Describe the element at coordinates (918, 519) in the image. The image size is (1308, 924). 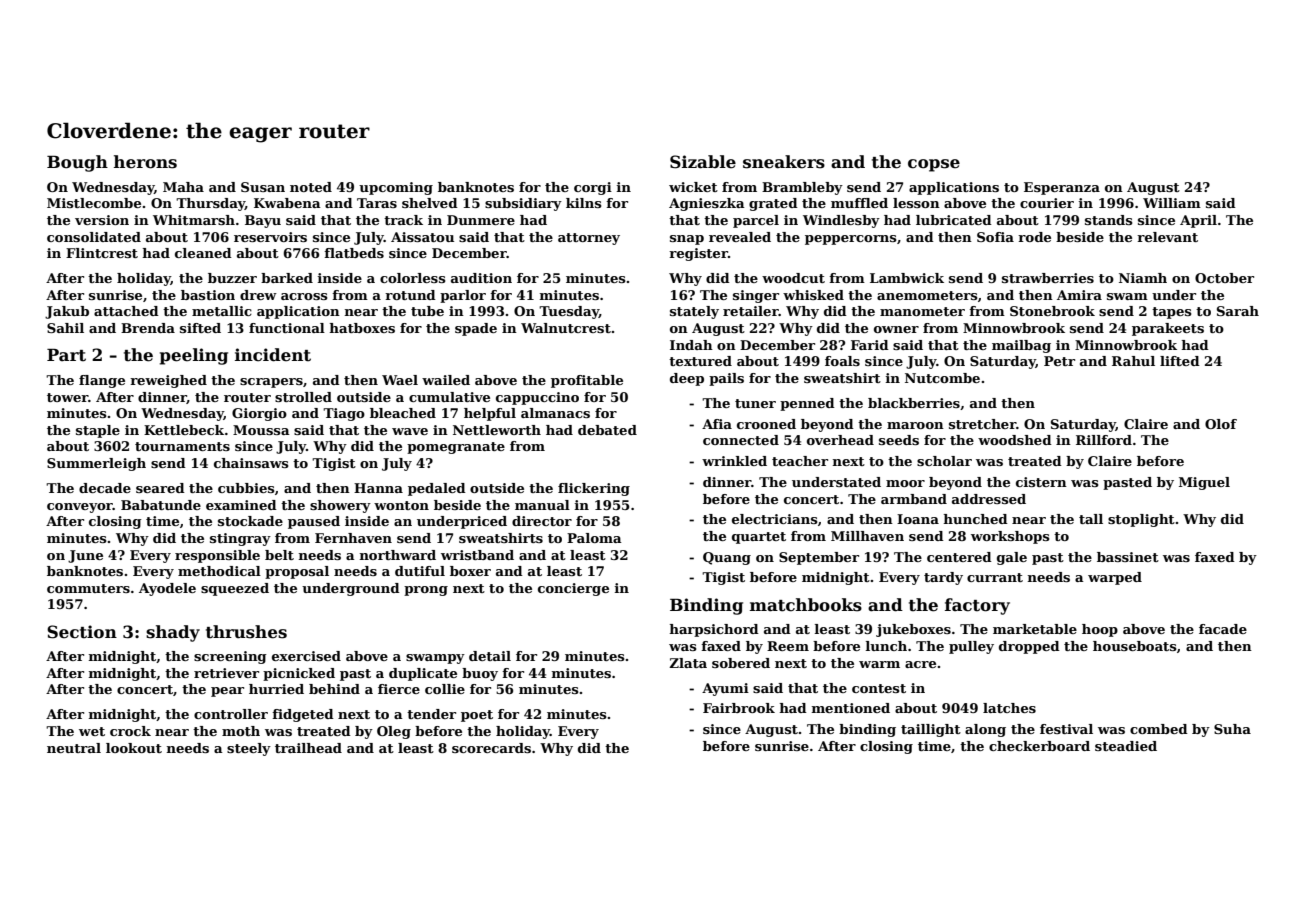
I see `Ioana` at that location.
